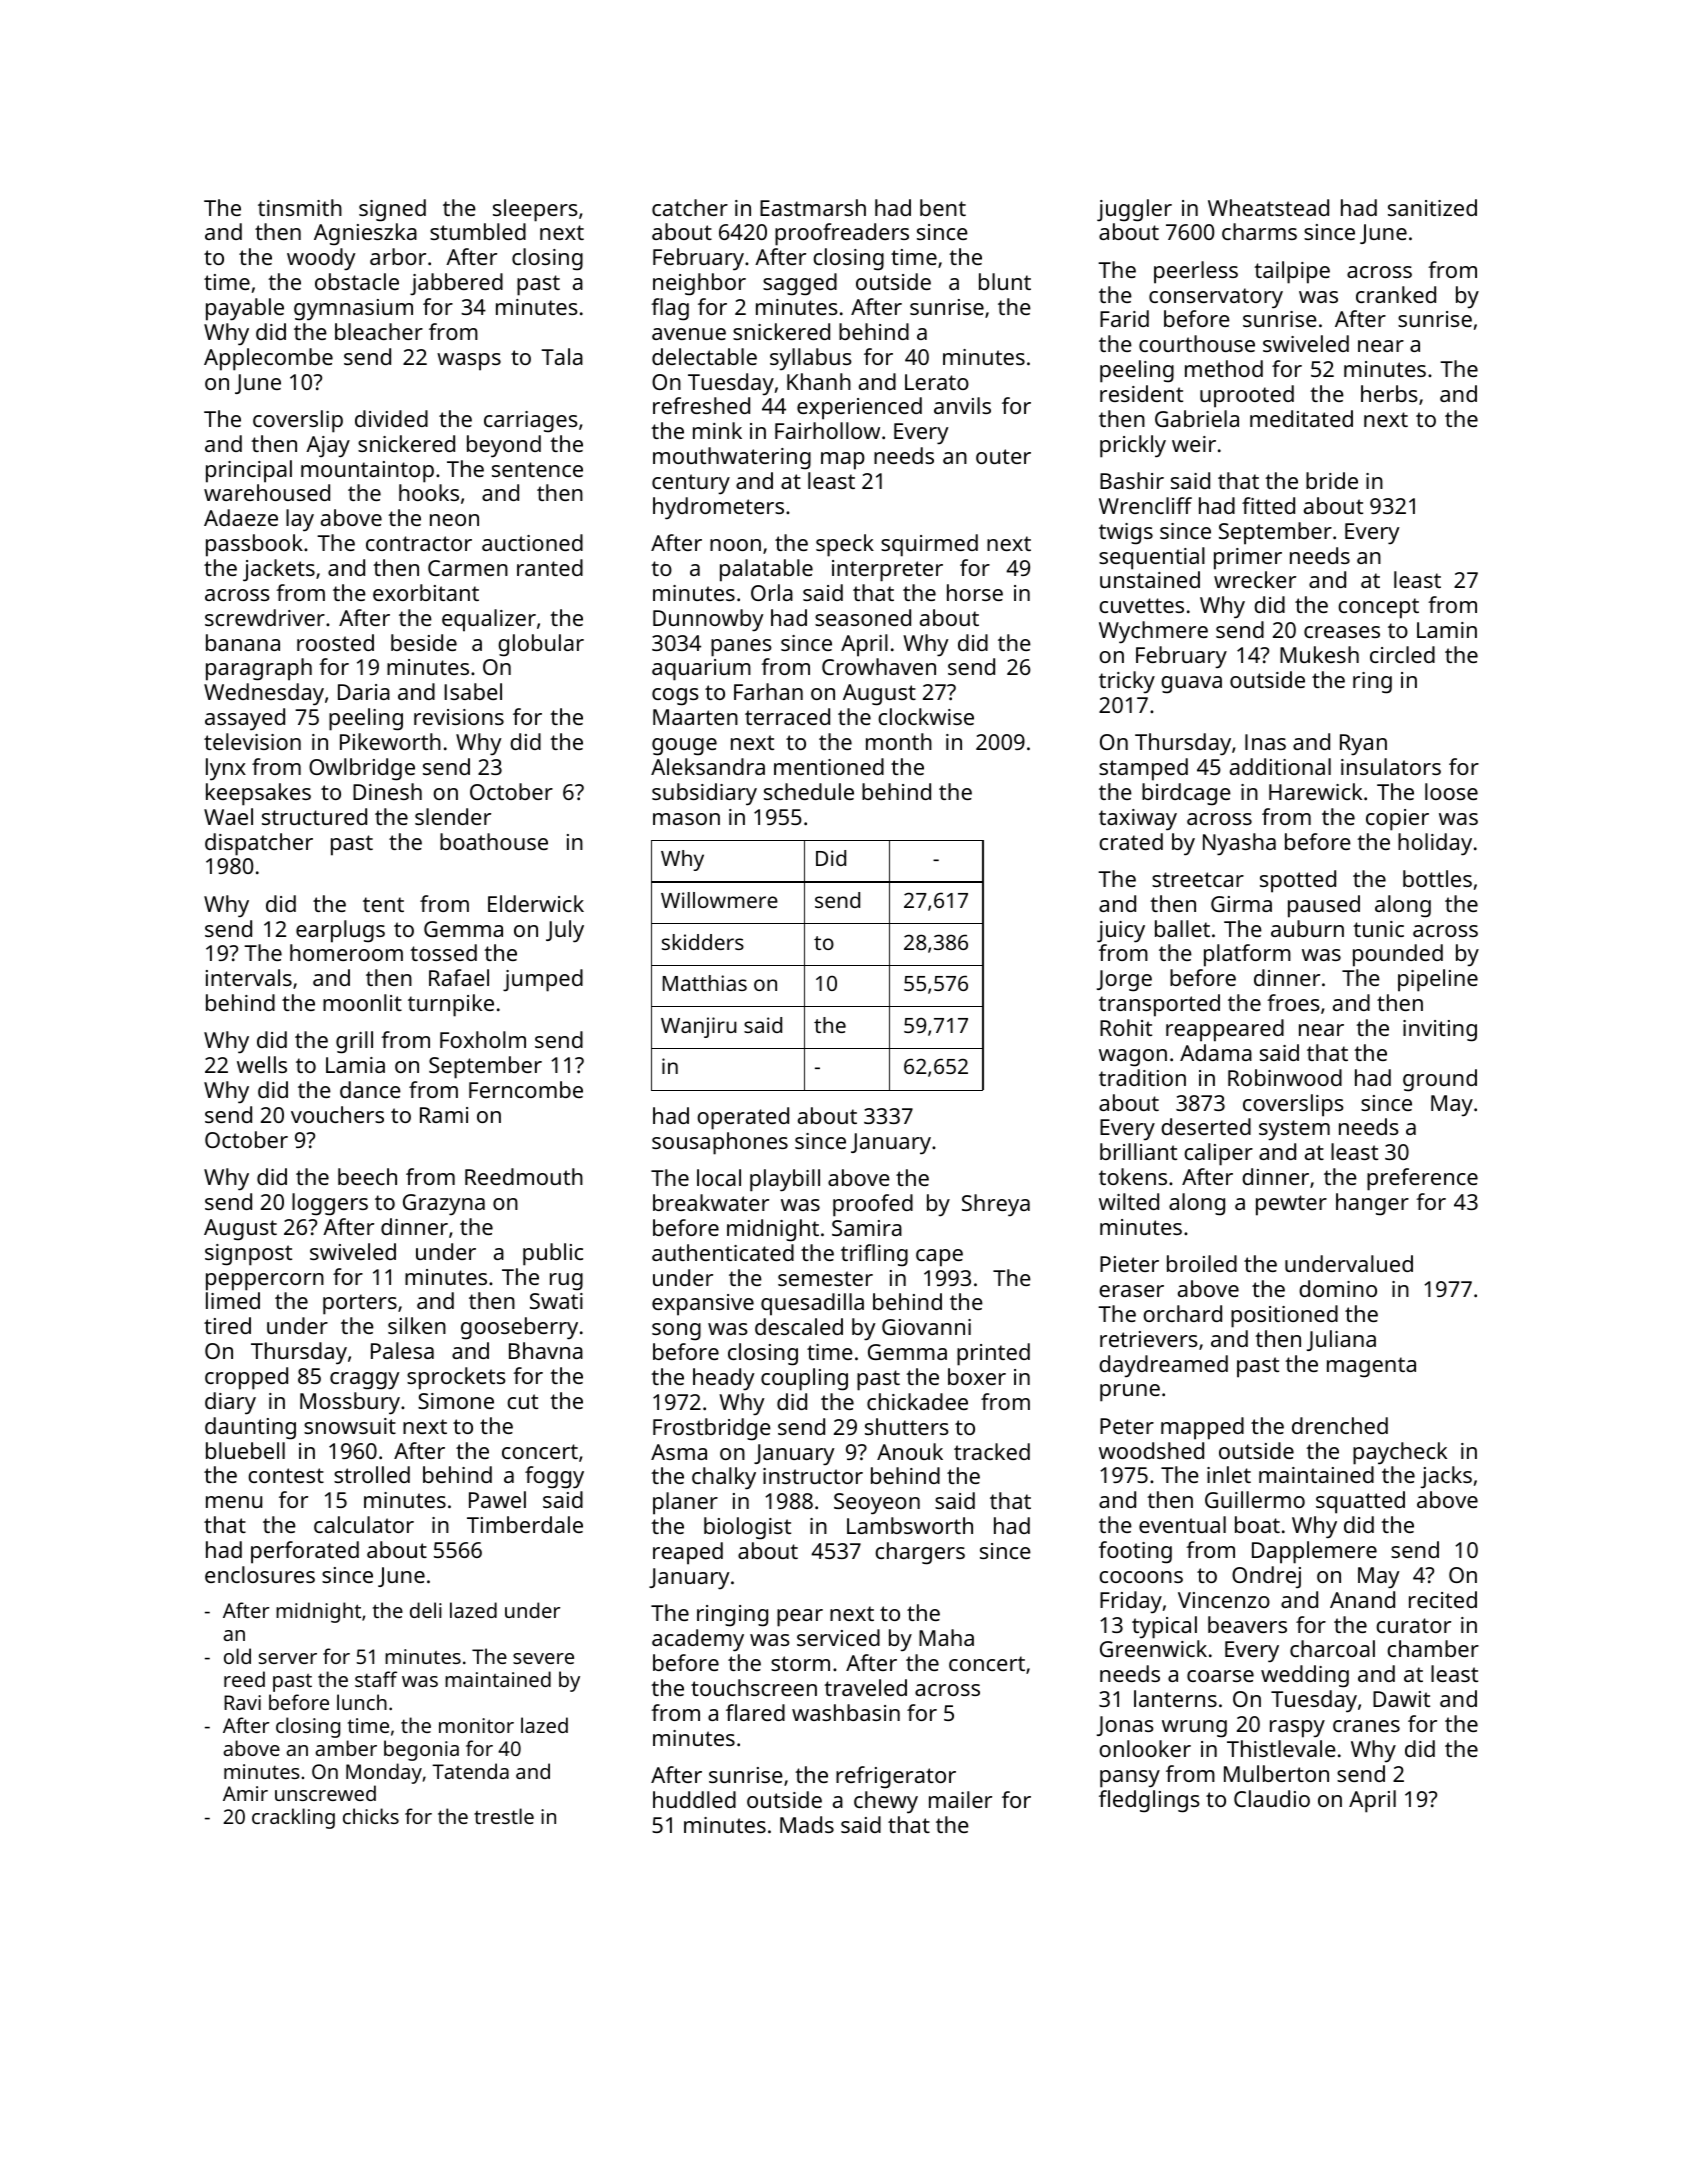 This screenshot has height=2178, width=1683. What do you see at coordinates (1422, 1179) in the screenshot?
I see `preference` at bounding box center [1422, 1179].
